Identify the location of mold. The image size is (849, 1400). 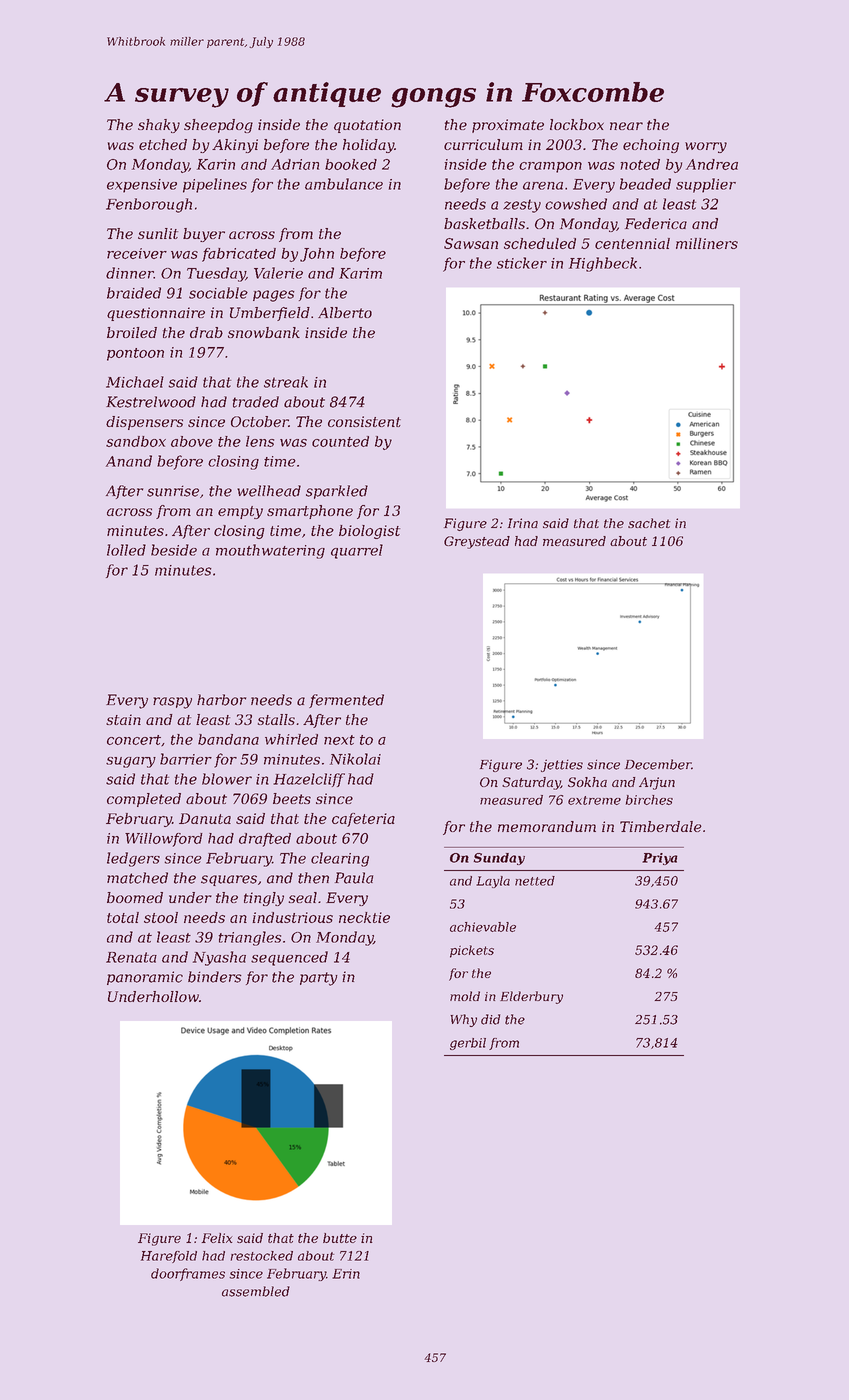
(465, 996).
